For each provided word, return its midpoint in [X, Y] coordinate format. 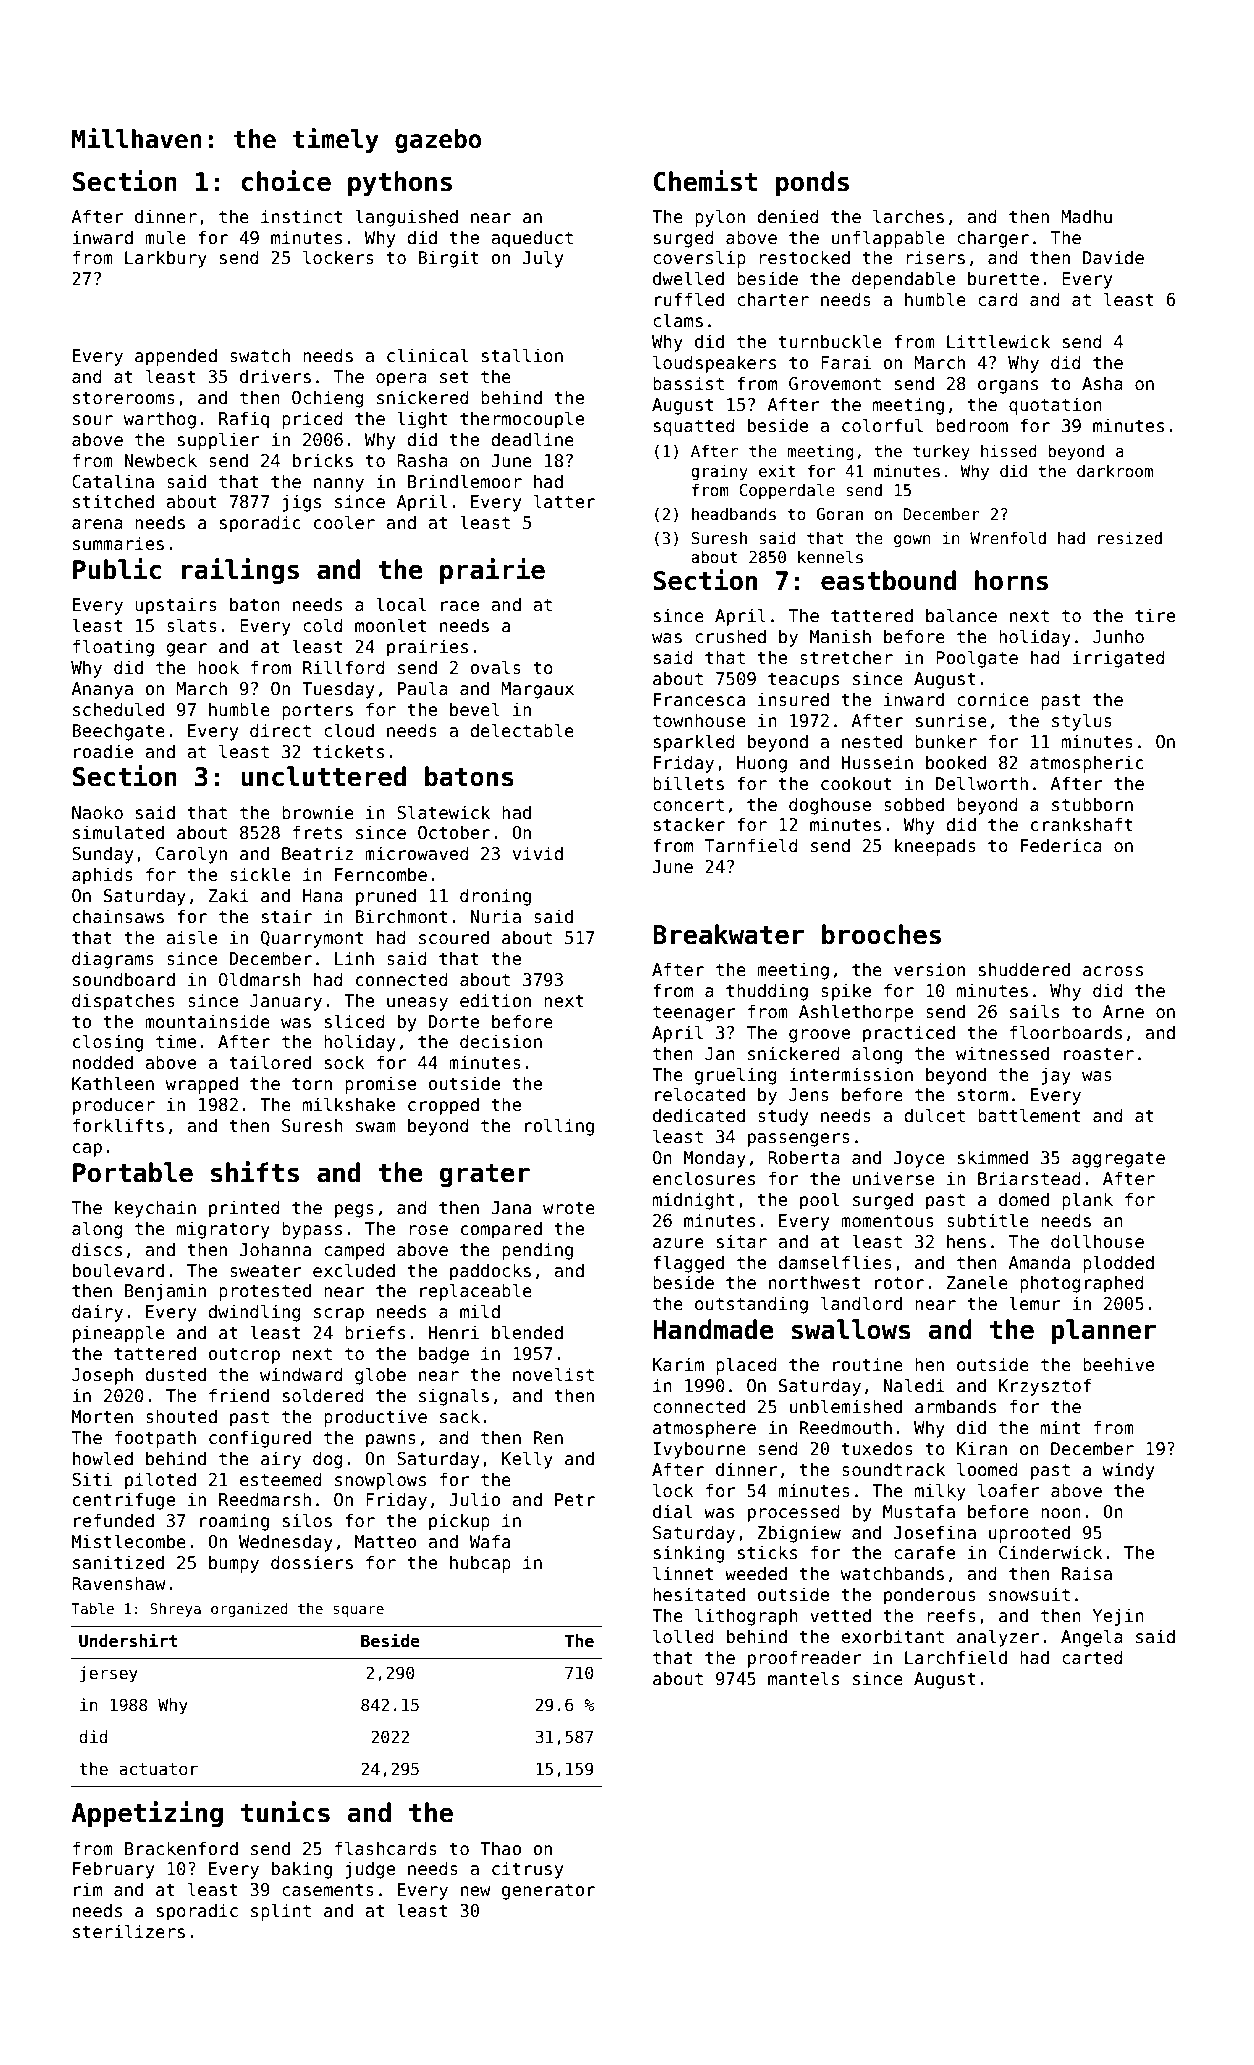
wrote [569, 1208]
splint [281, 1912]
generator [548, 1891]
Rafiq [244, 420]
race [460, 606]
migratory [223, 1230]
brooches [881, 934]
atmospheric [1087, 764]
